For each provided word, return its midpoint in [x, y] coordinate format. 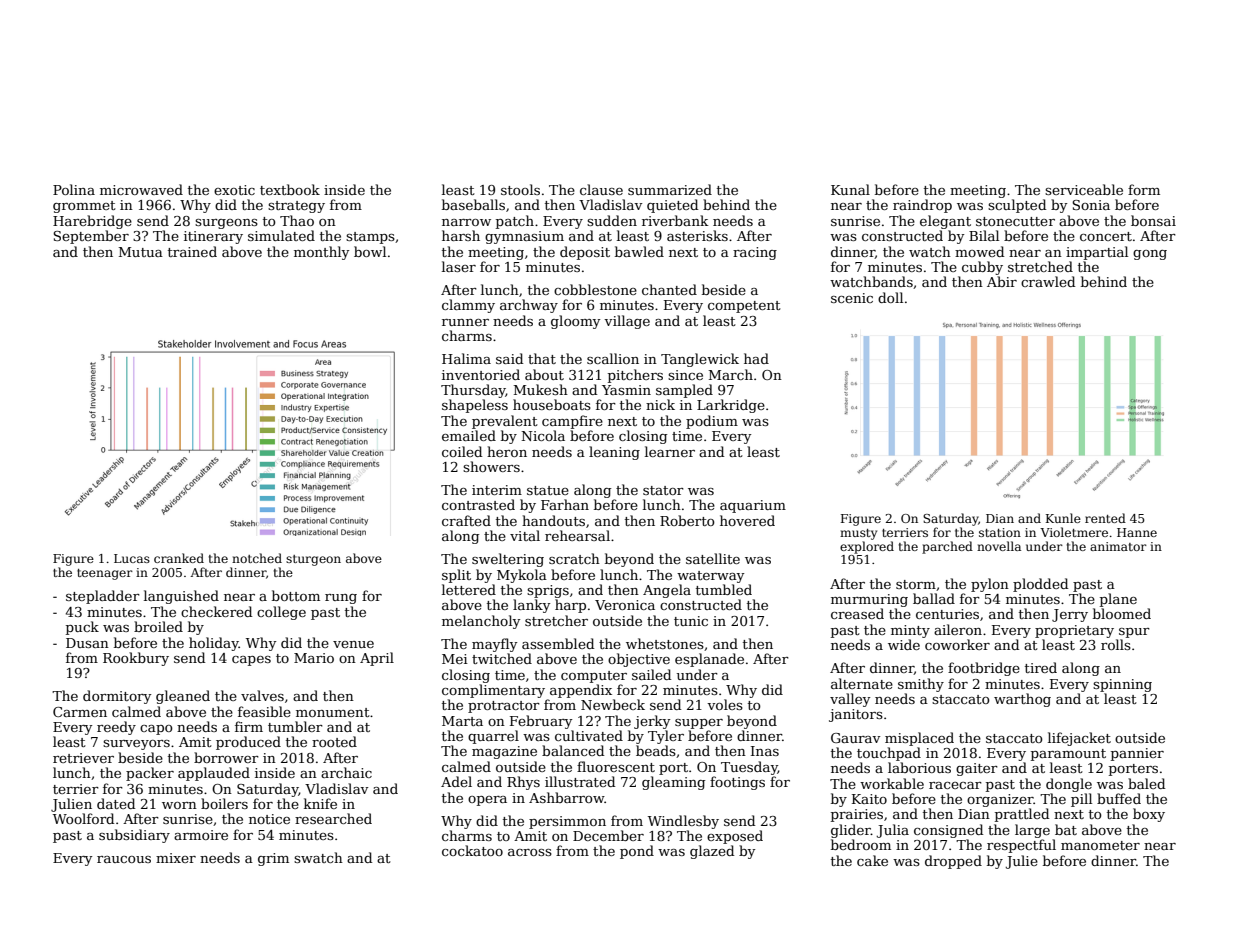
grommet [84, 207]
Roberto [687, 520]
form [1144, 189]
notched [257, 558]
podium [712, 422]
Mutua [141, 252]
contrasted [478, 504]
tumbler [295, 726]
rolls [1116, 644]
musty [858, 534]
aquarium [753, 506]
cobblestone [595, 289]
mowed [979, 251]
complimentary [493, 691]
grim [273, 859]
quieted [672, 206]
